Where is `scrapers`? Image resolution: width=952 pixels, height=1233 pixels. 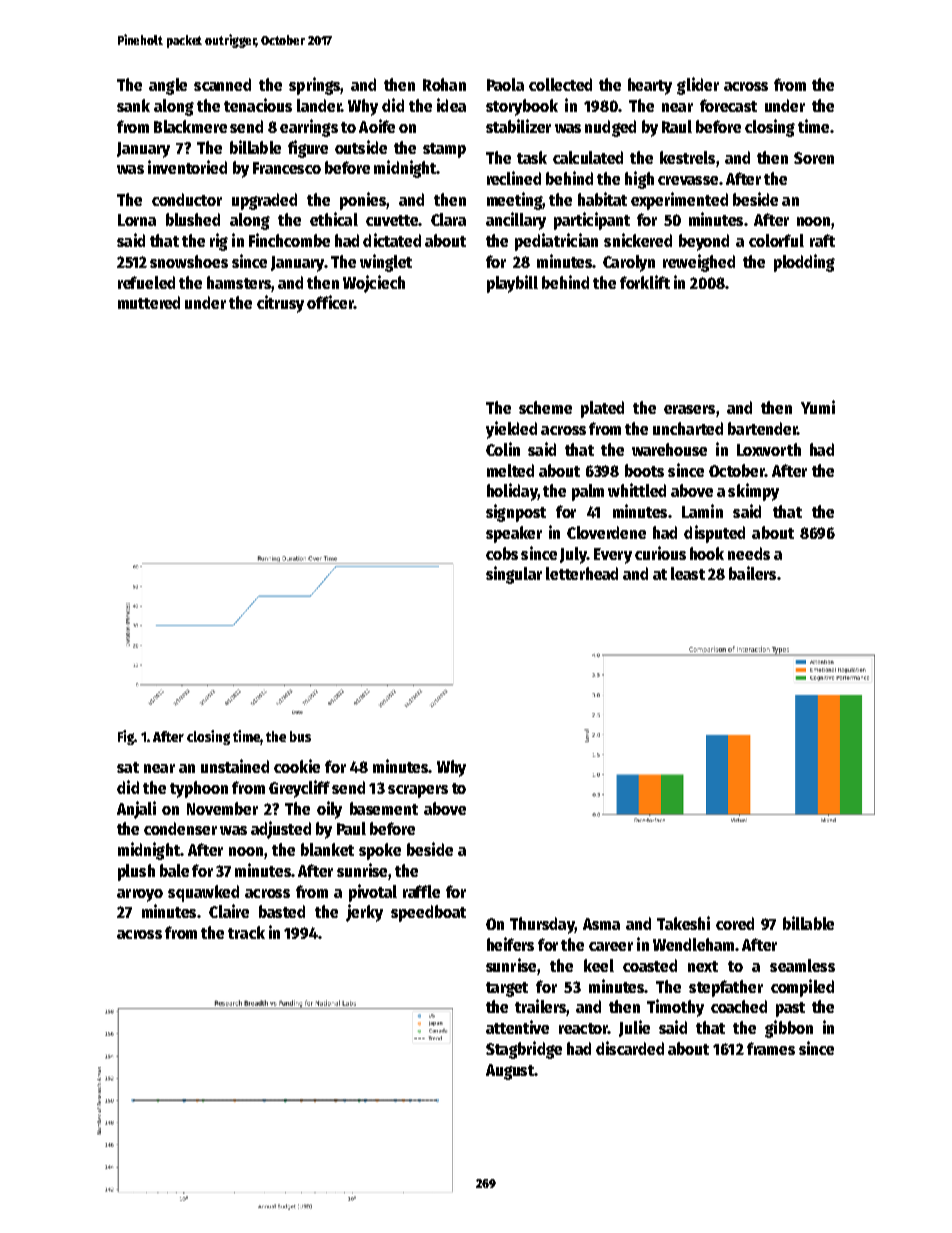 scrapers is located at coordinates (418, 791).
